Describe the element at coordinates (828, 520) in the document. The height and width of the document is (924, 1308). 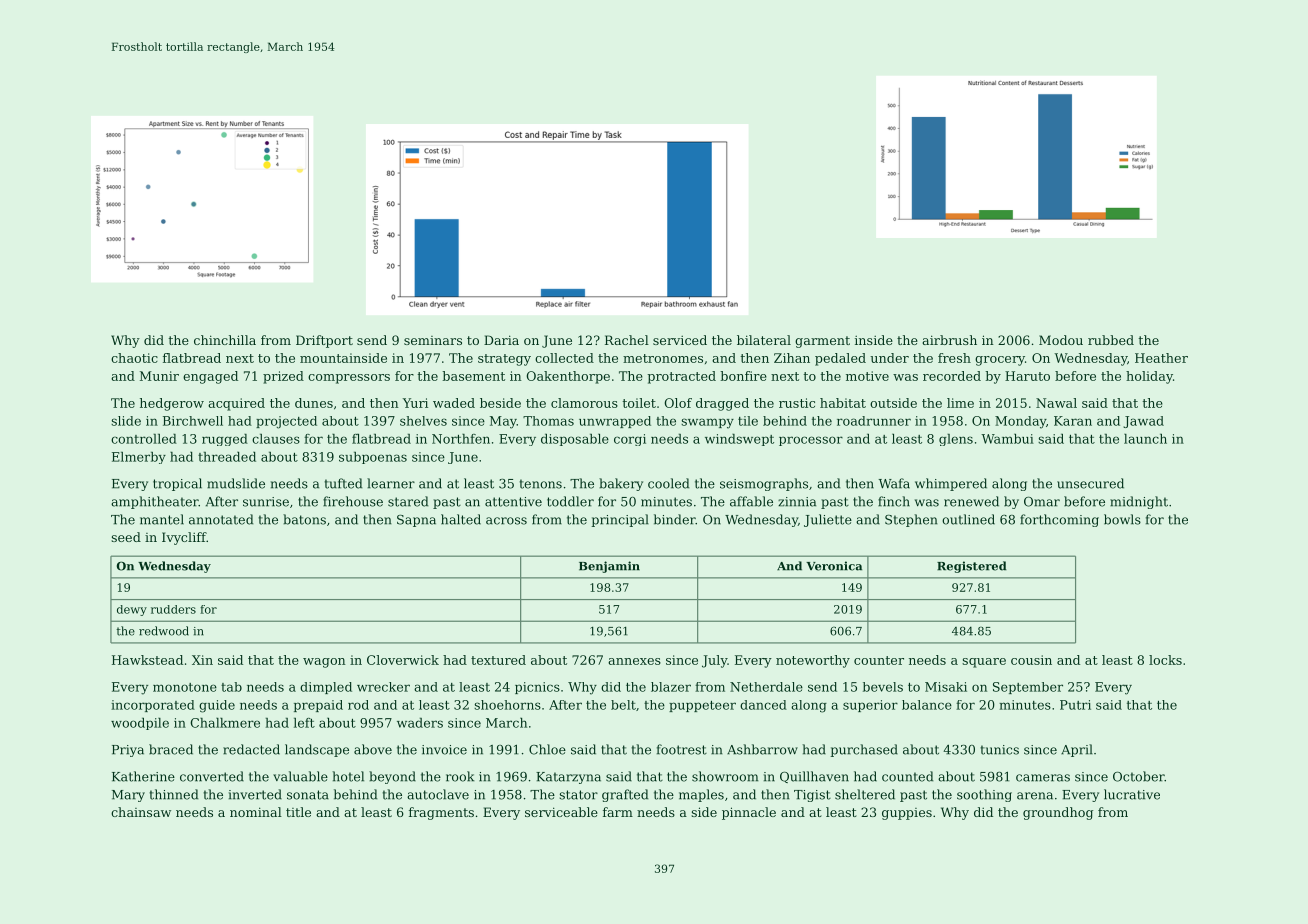
I see `Juliette` at that location.
